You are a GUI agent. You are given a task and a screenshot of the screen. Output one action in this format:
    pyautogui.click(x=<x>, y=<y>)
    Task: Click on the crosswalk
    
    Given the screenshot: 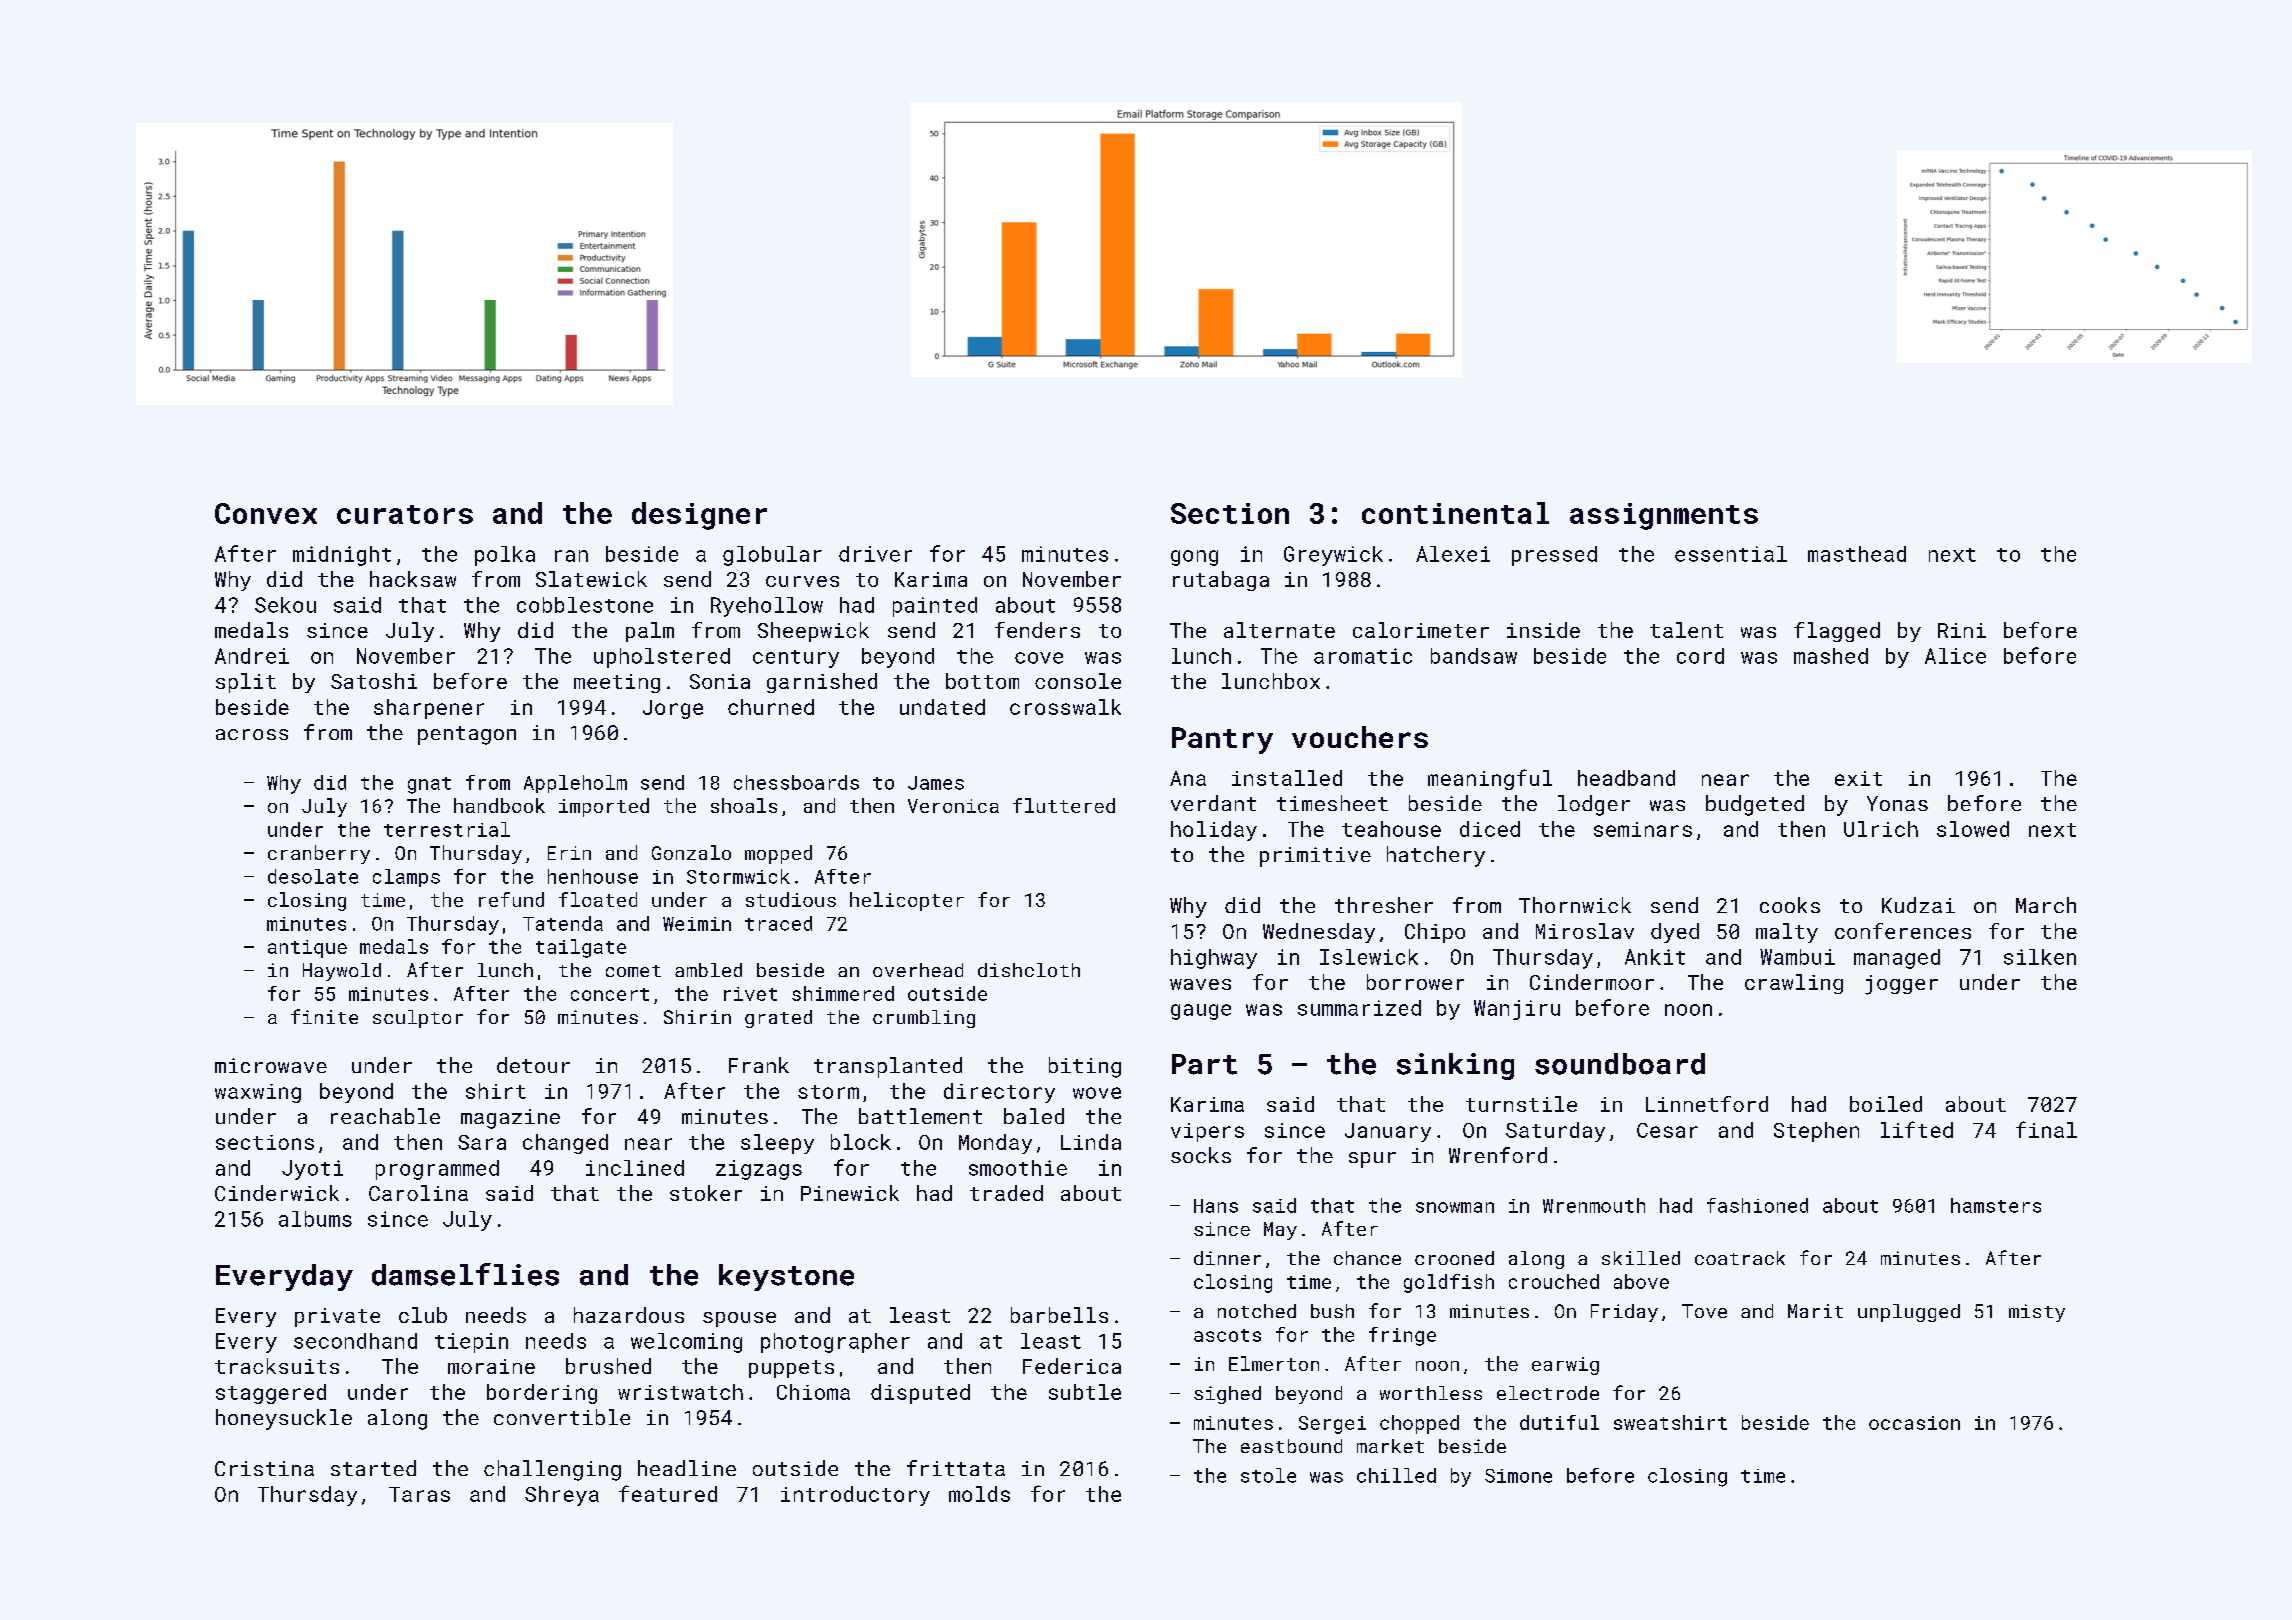 What is the action you would take?
    pyautogui.click(x=1065, y=707)
